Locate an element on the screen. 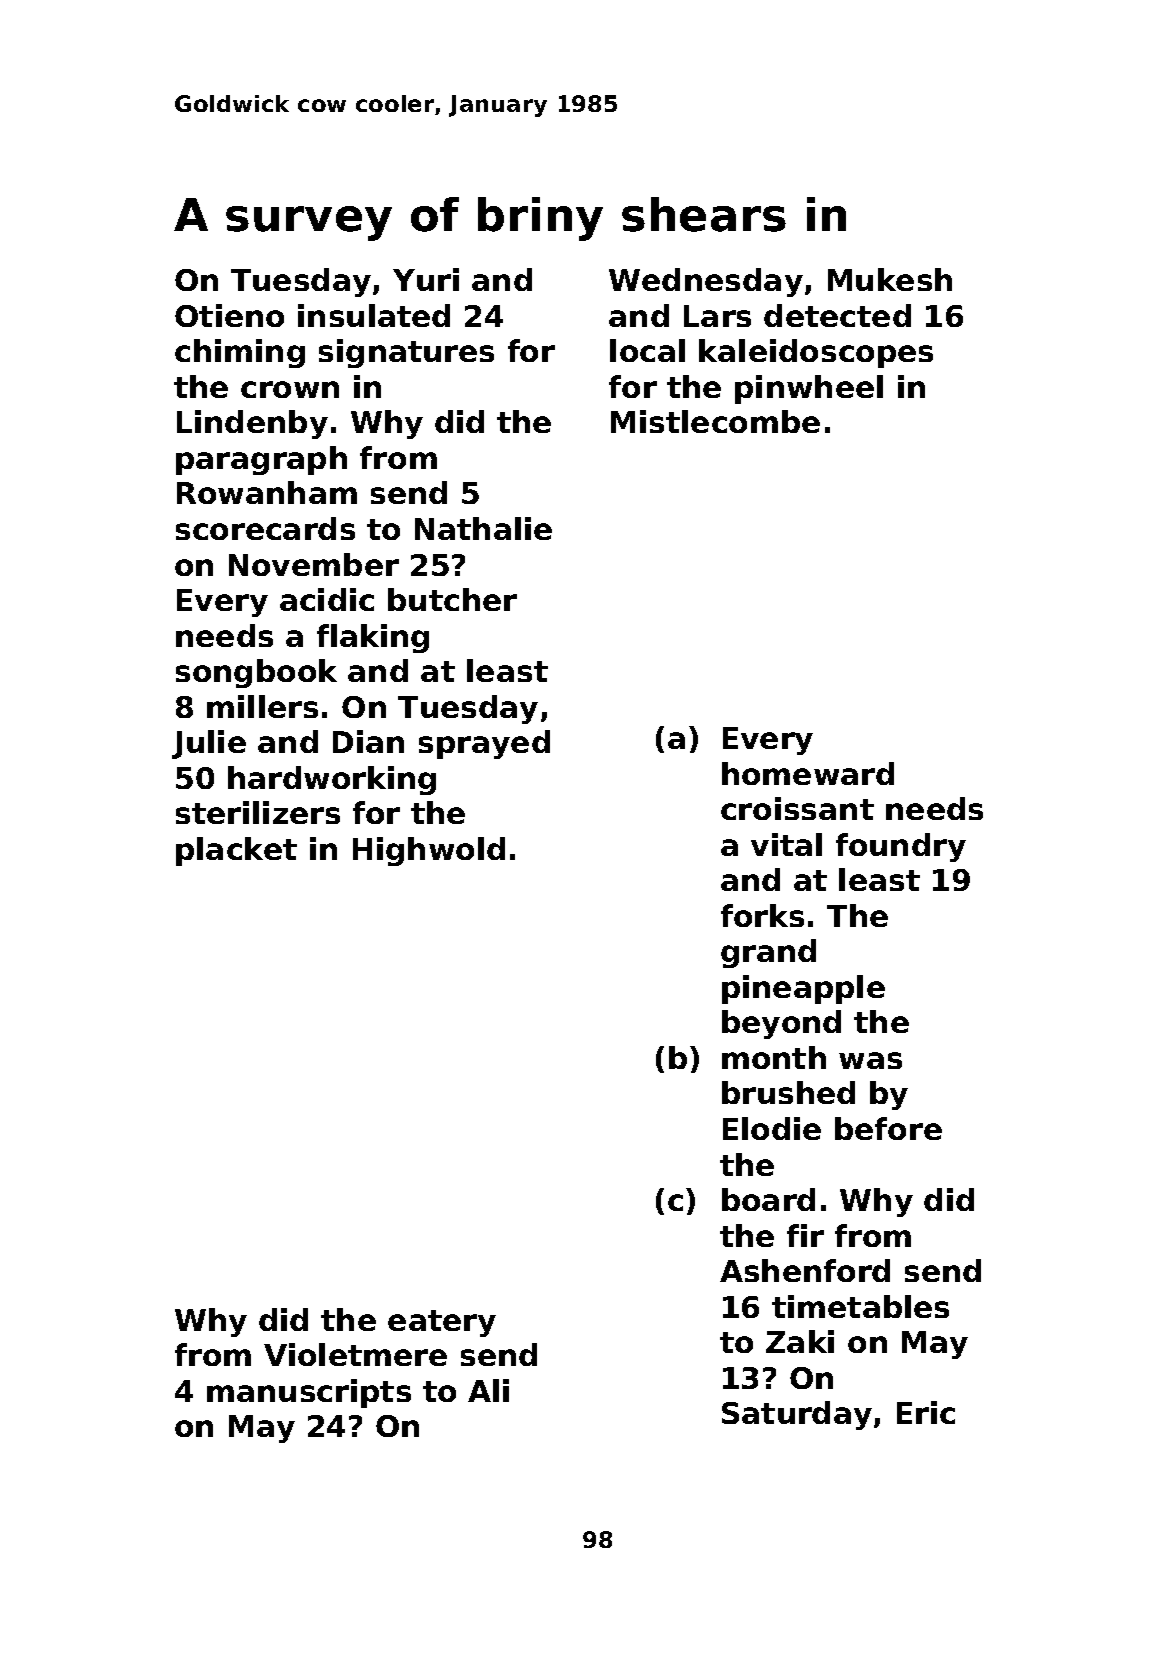  Otieno is located at coordinates (229, 315).
